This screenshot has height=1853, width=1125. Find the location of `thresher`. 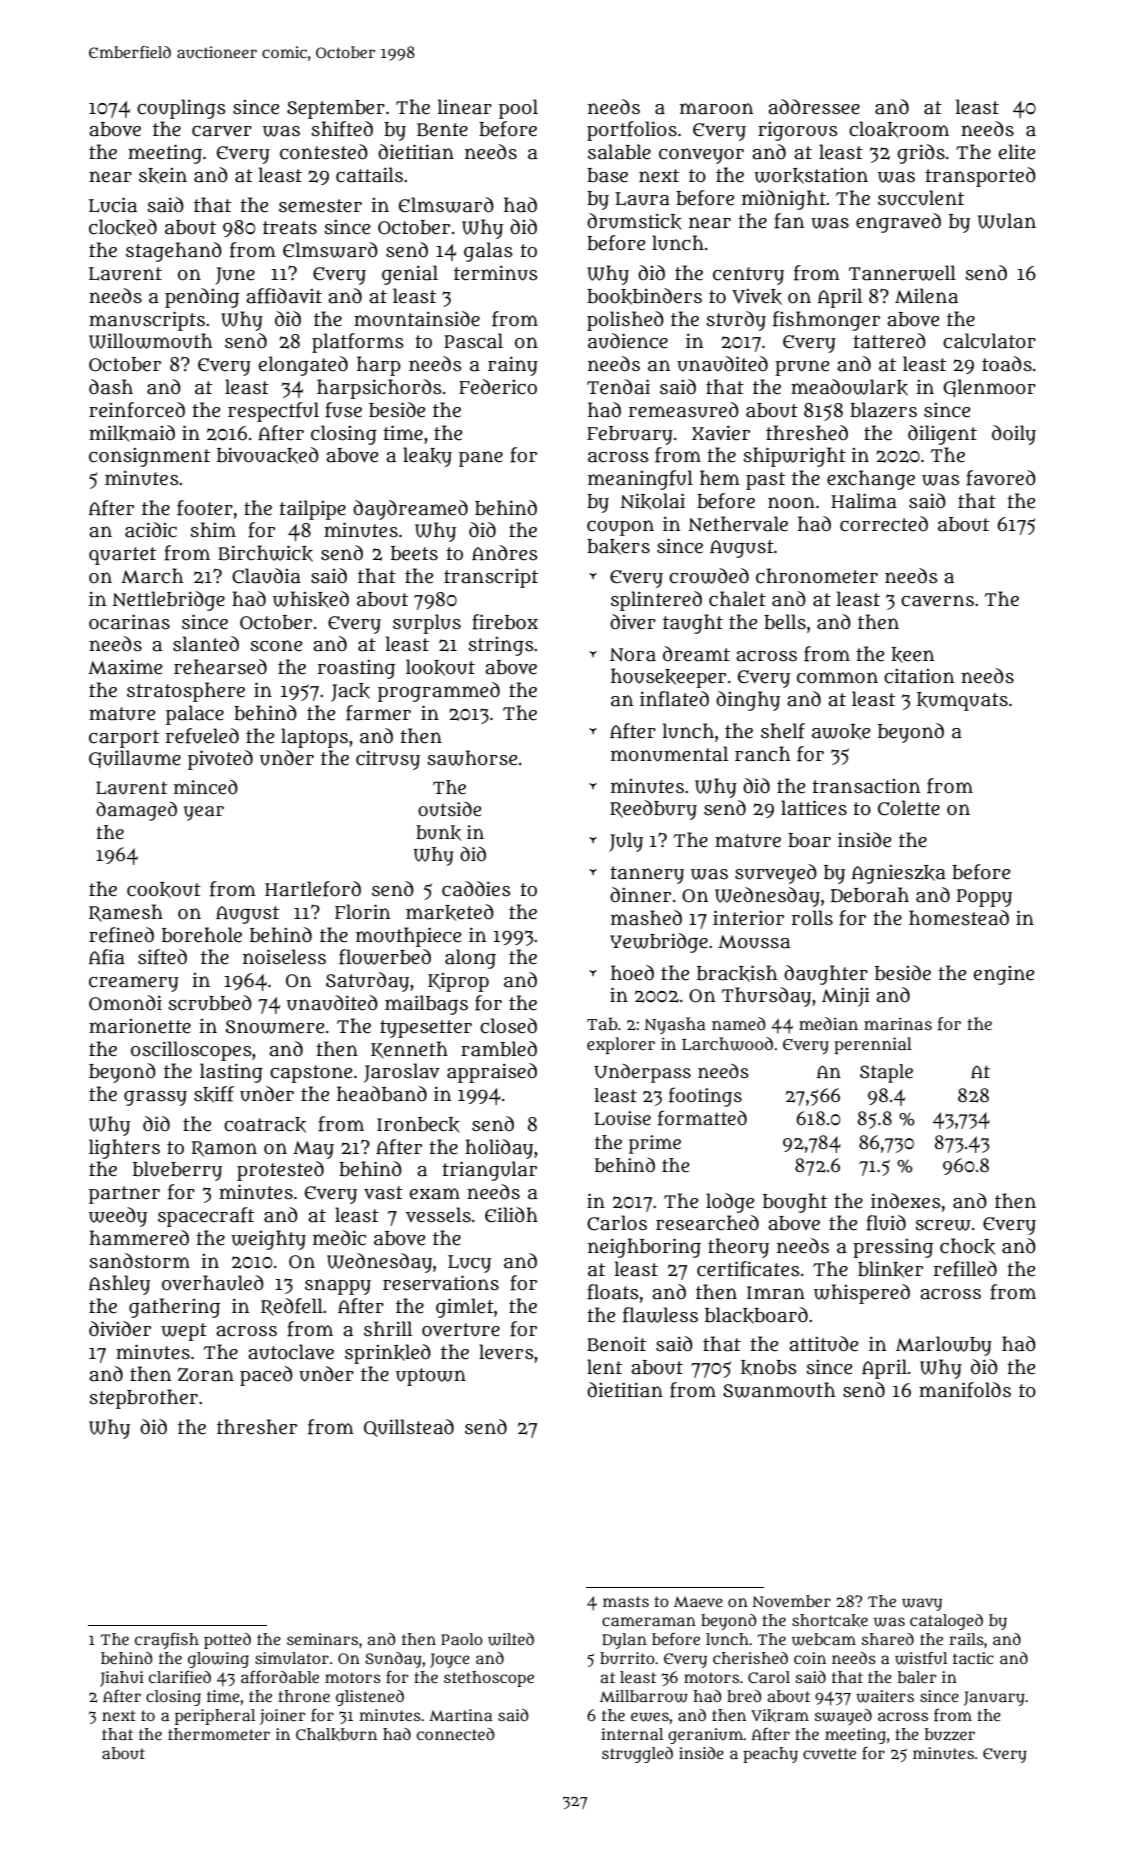

thresher is located at coordinates (257, 1427).
